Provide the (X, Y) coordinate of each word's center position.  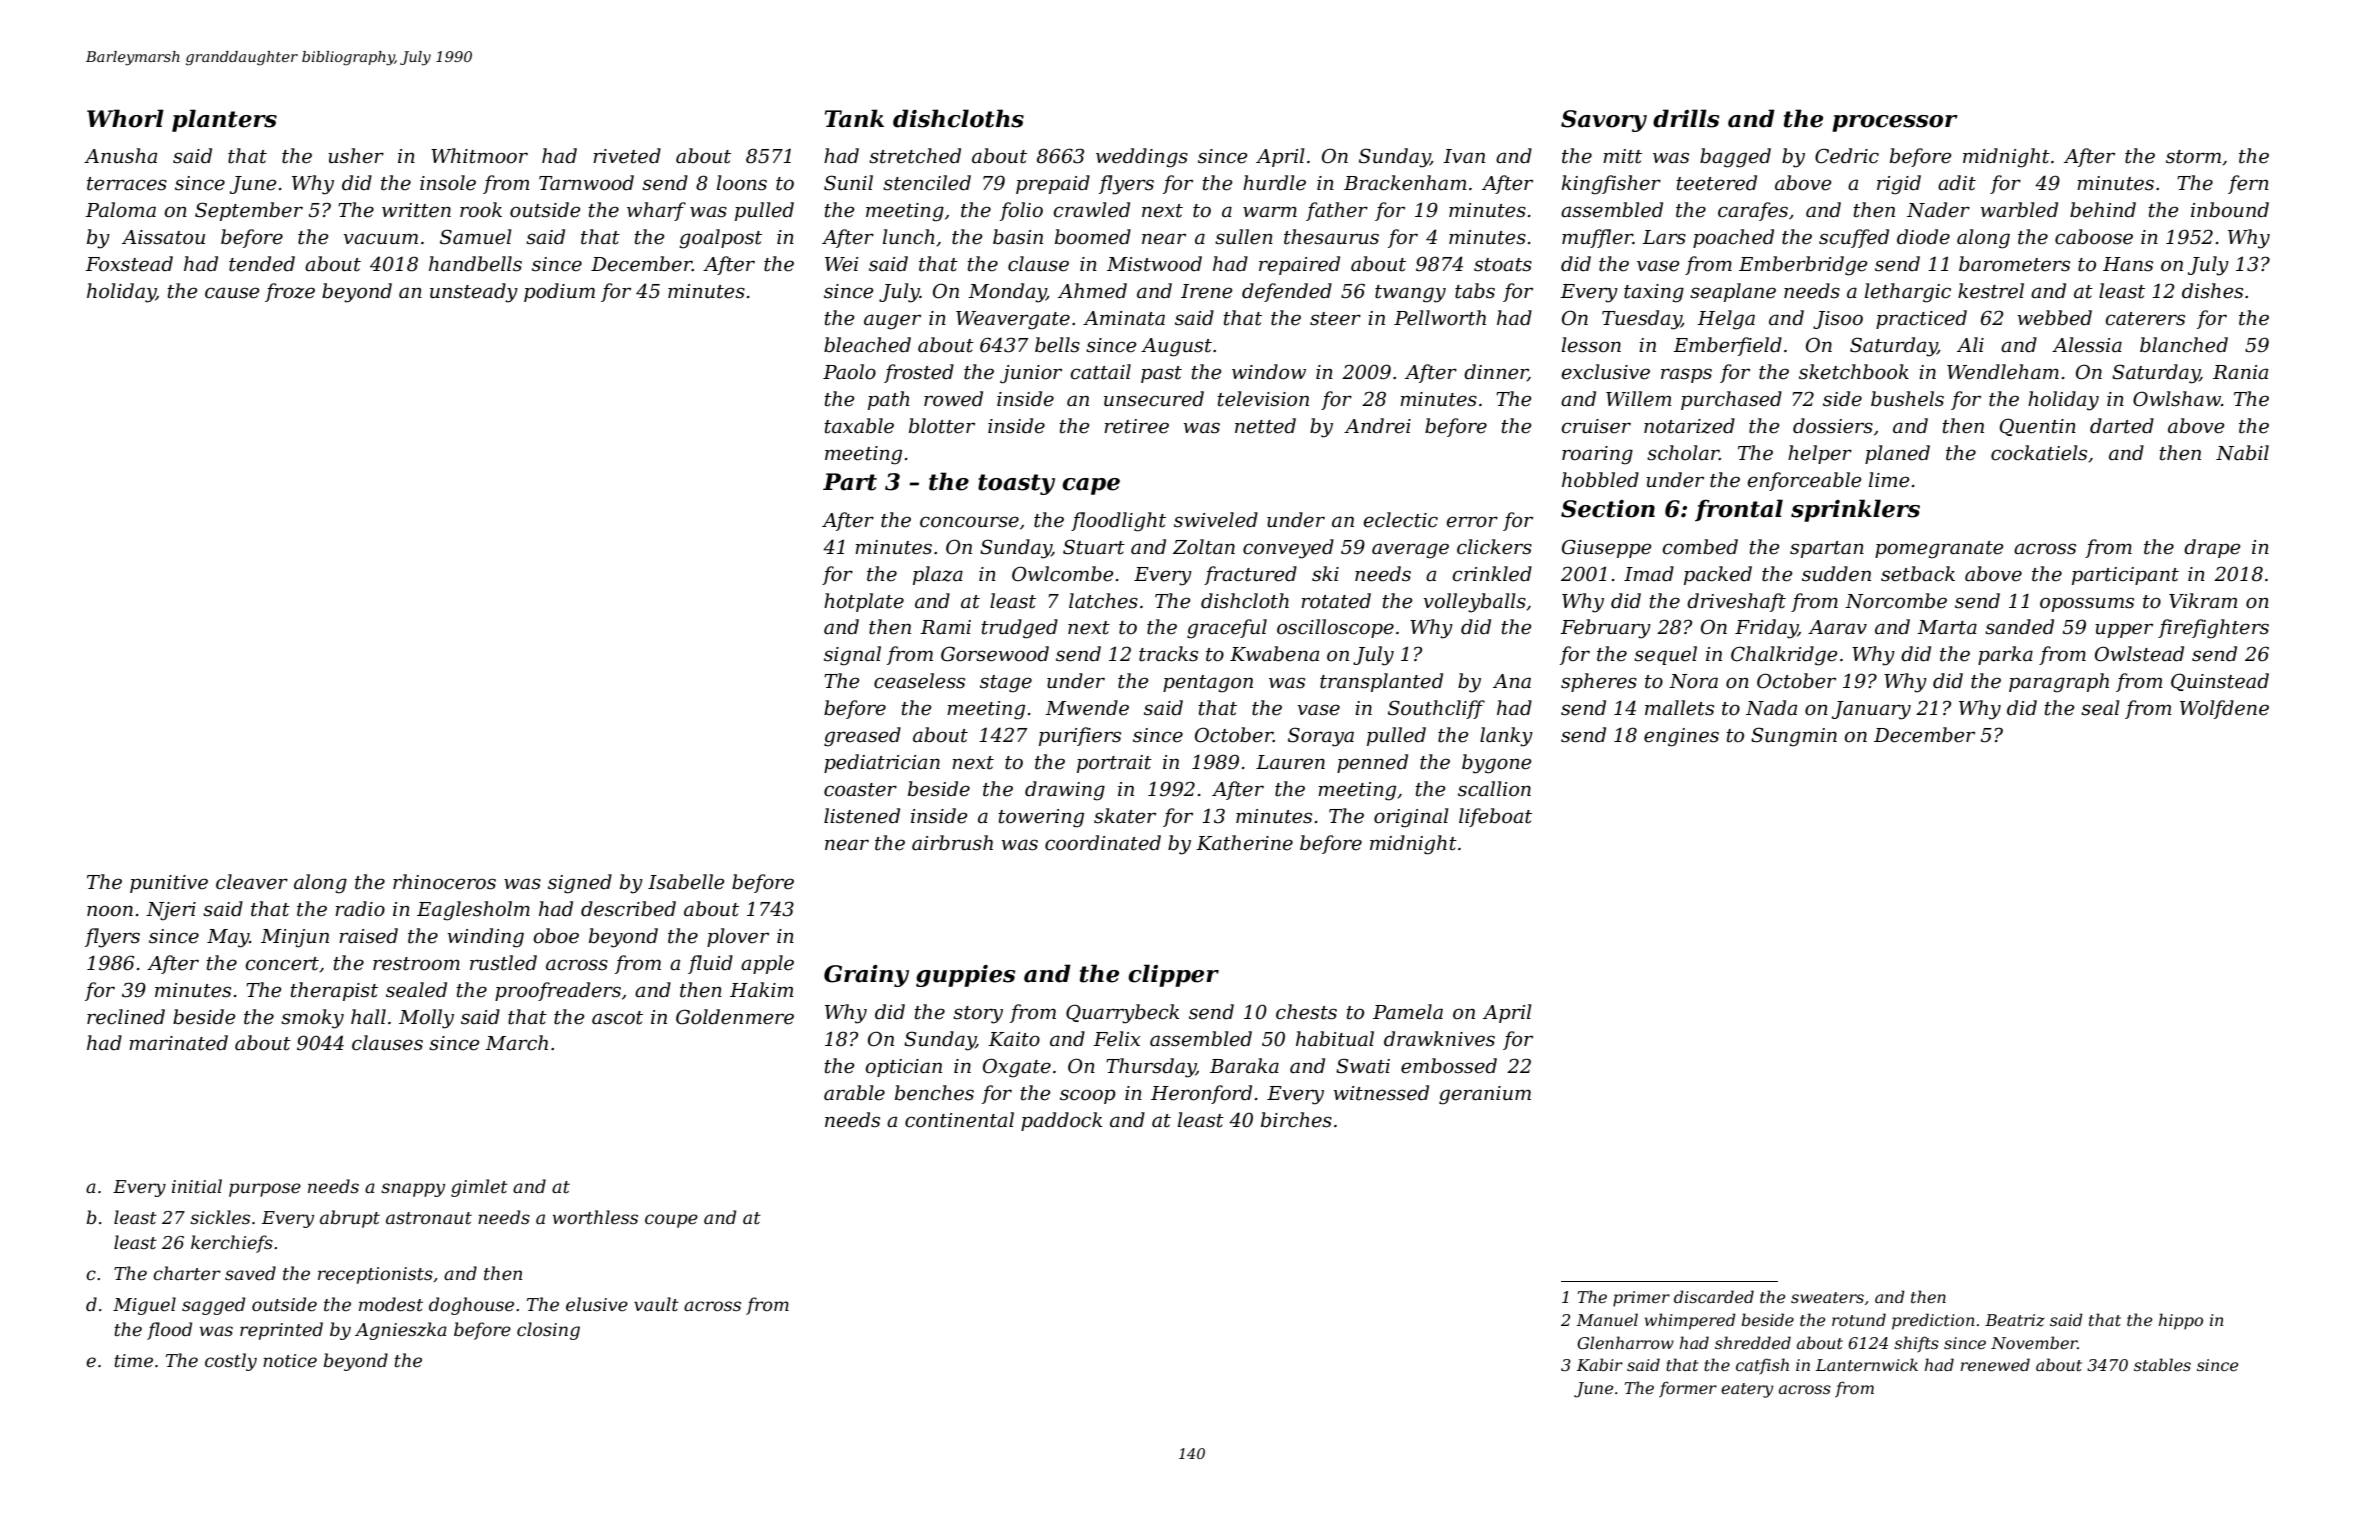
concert (282, 964)
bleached (867, 345)
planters (224, 120)
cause (232, 293)
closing (548, 1331)
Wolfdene (2224, 709)
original (1411, 818)
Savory (1604, 121)
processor (1895, 123)
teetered (1716, 183)
